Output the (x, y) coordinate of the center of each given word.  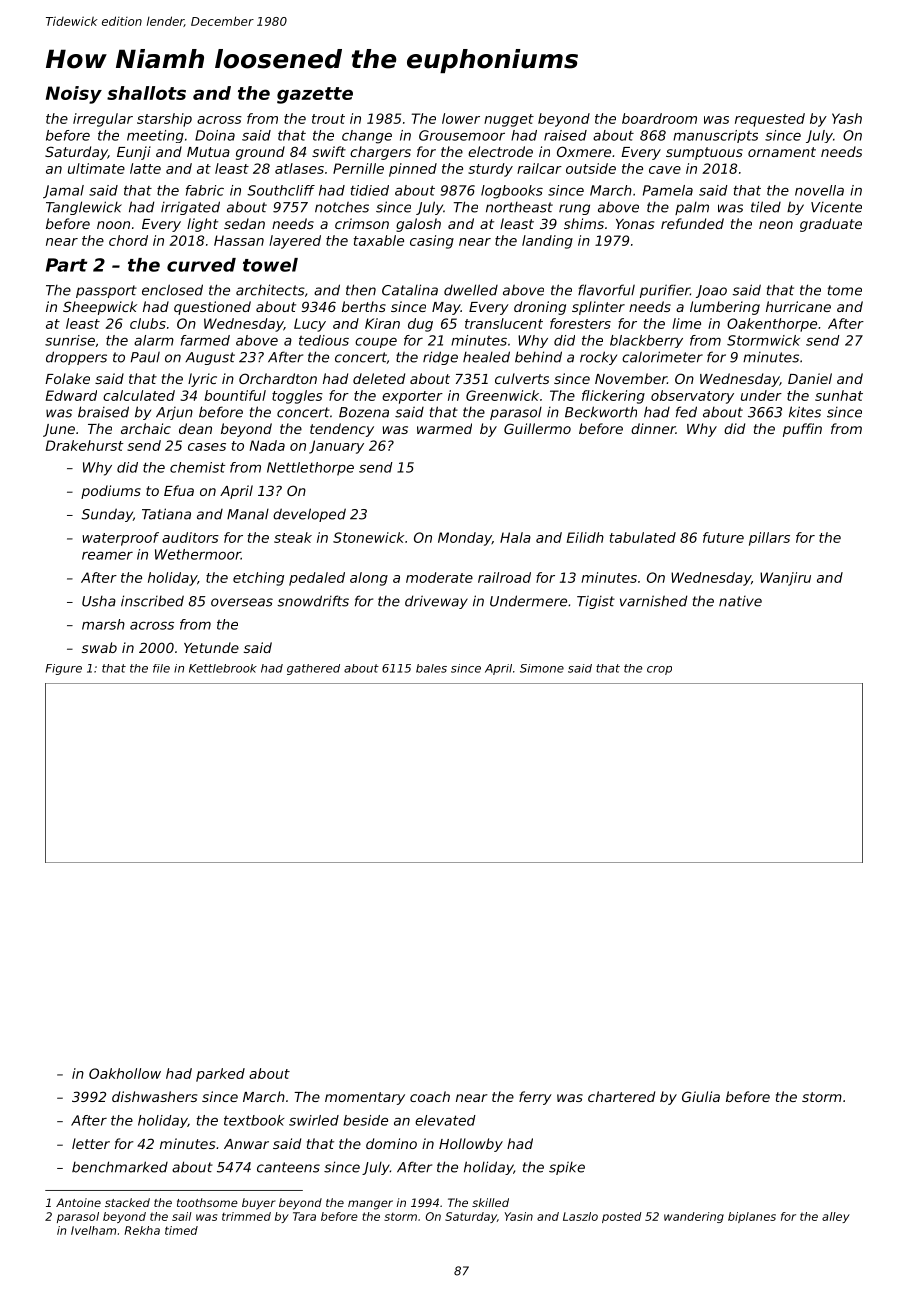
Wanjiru (785, 579)
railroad (504, 577)
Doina (215, 135)
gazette (315, 95)
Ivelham (93, 1230)
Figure (64, 669)
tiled (766, 207)
